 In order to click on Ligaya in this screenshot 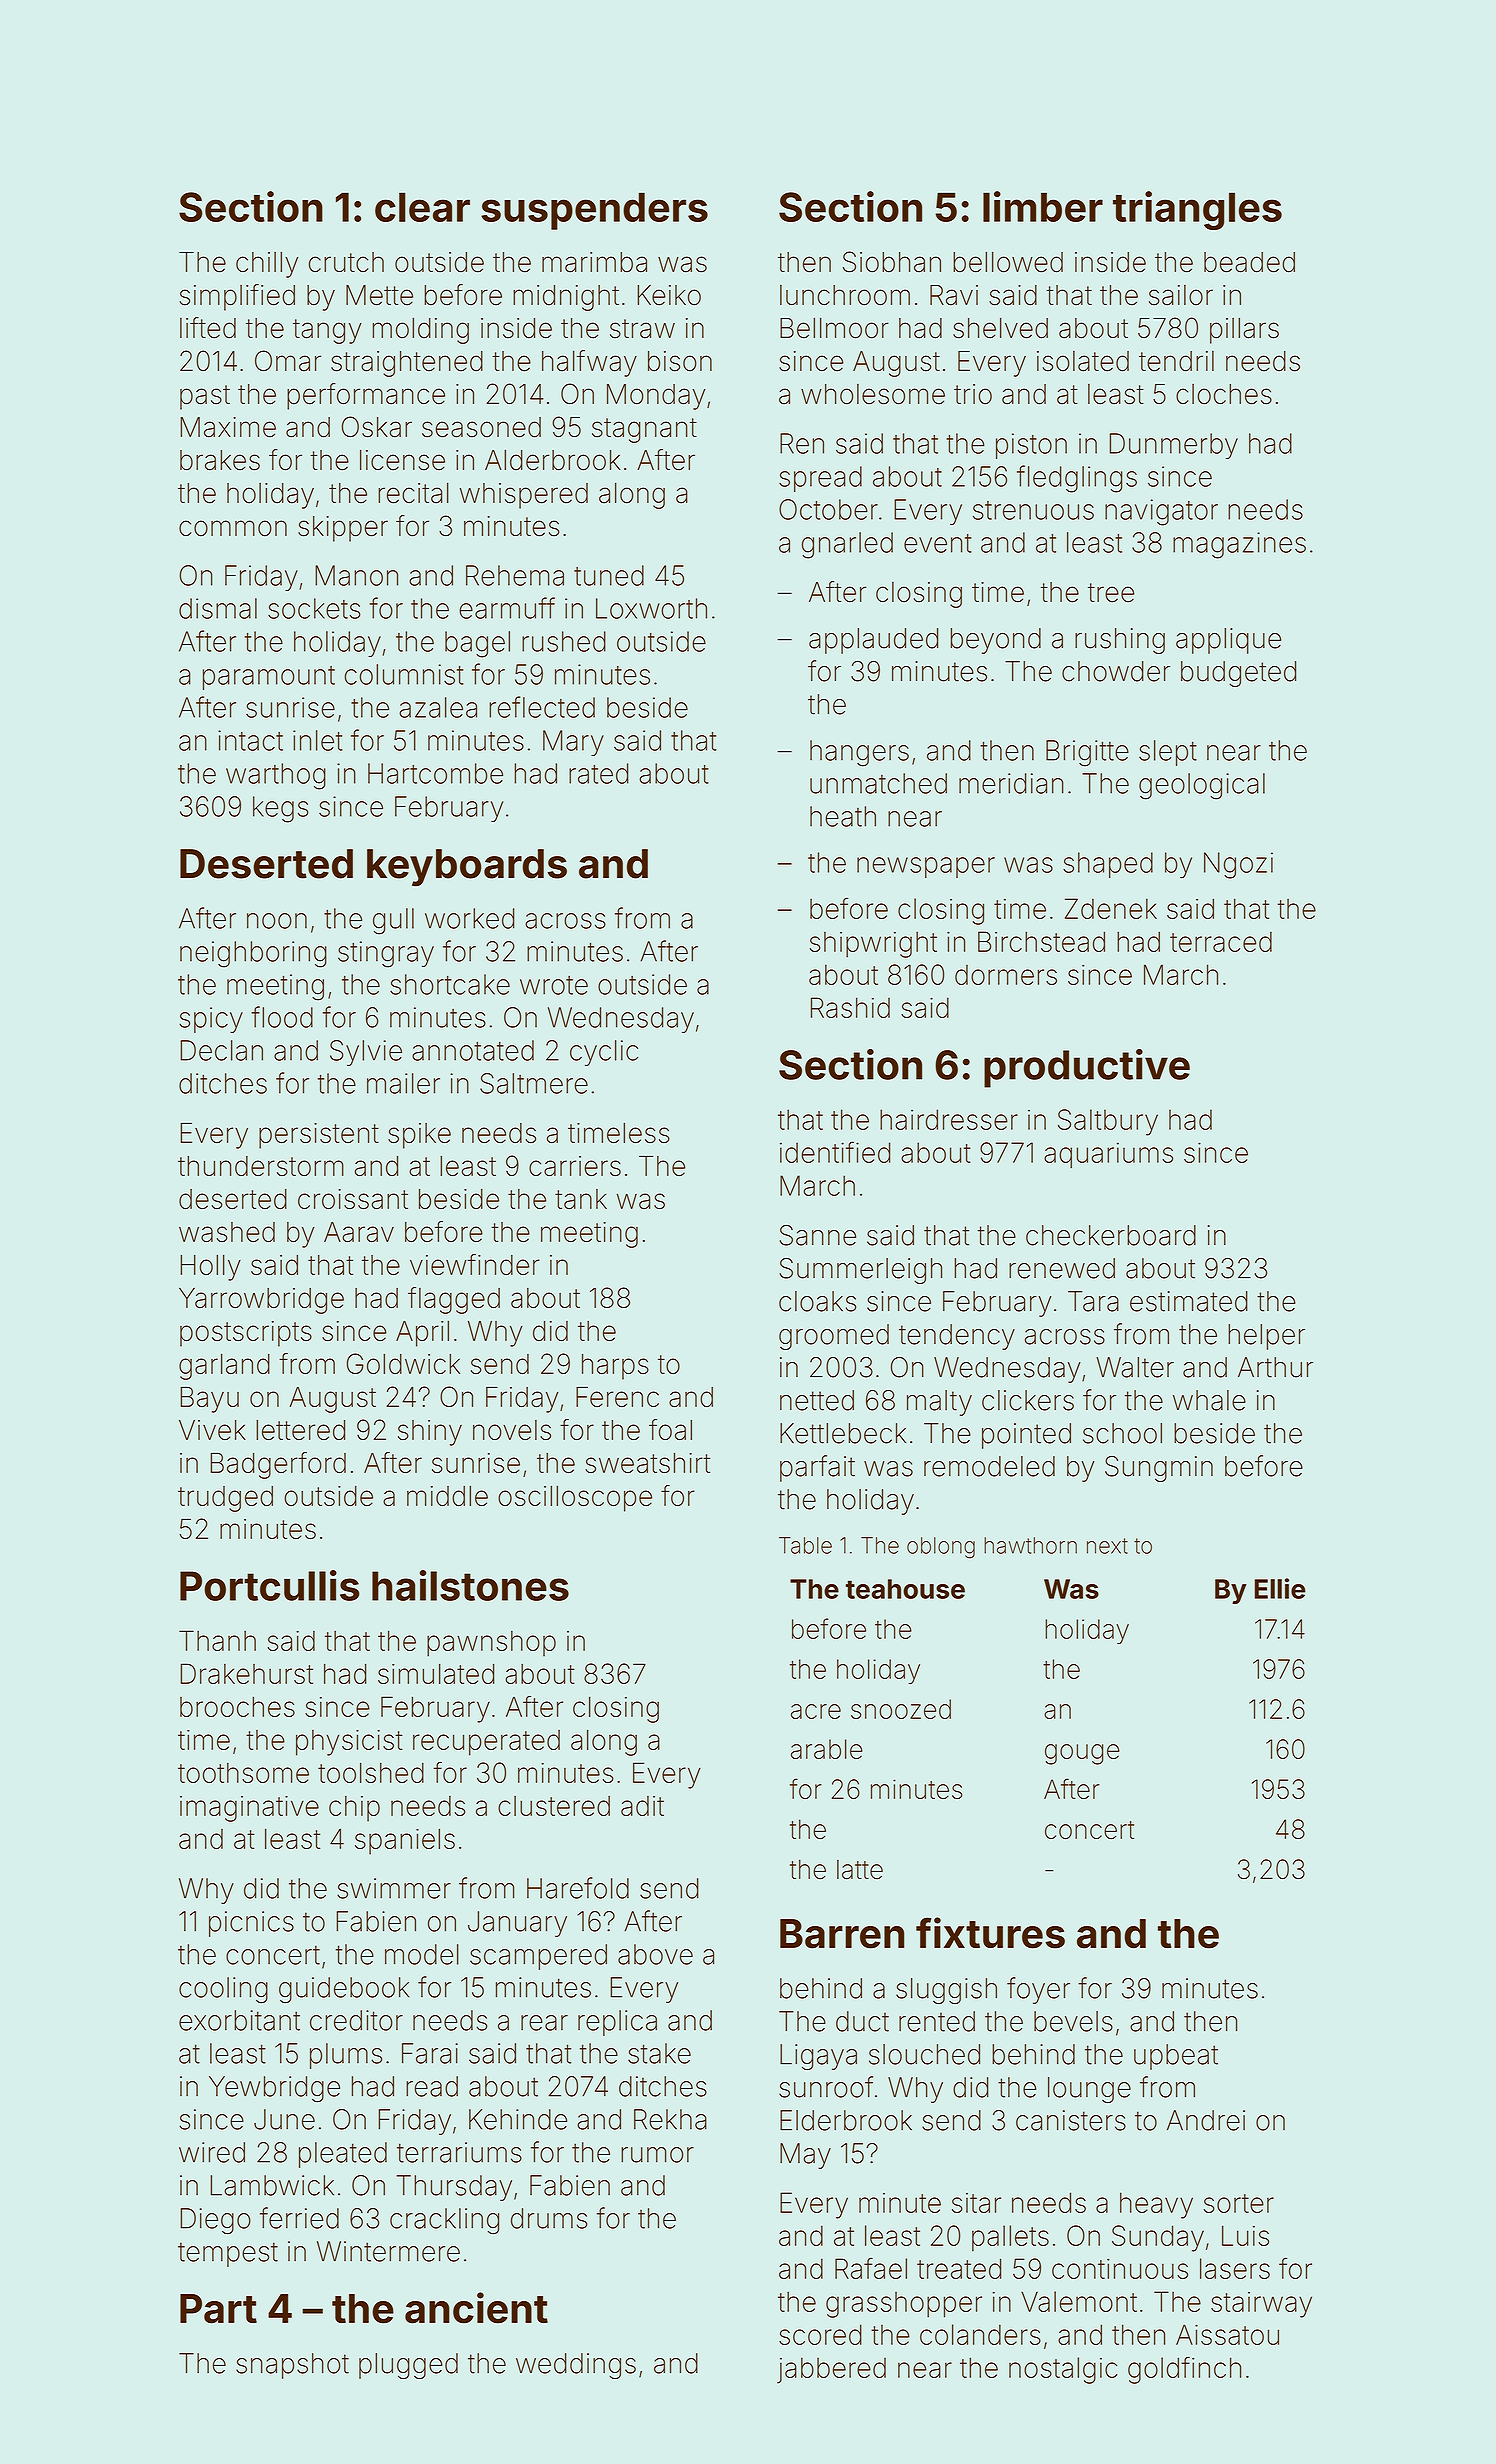, I will do `click(818, 2057)`.
